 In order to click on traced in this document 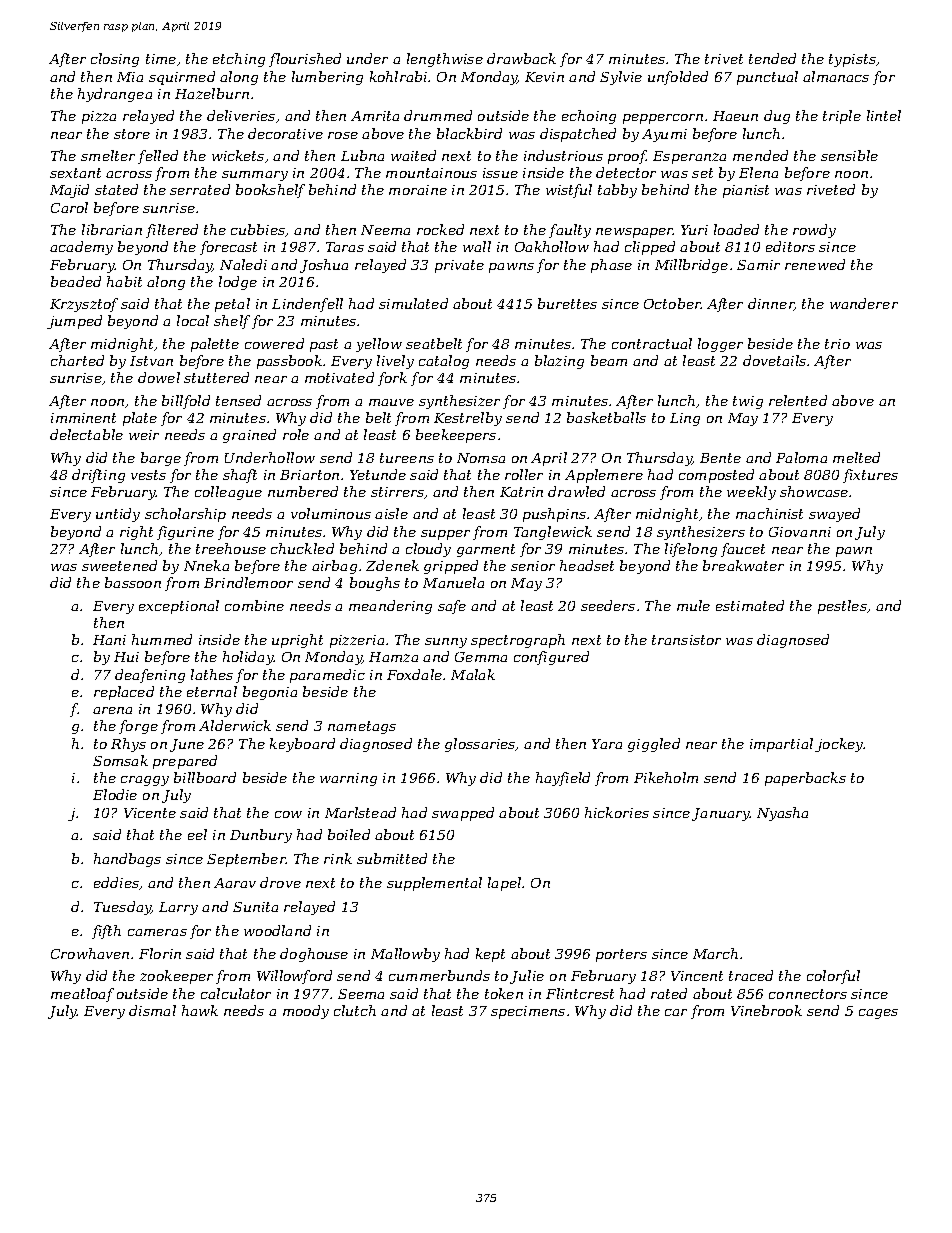, I will do `click(751, 975)`.
